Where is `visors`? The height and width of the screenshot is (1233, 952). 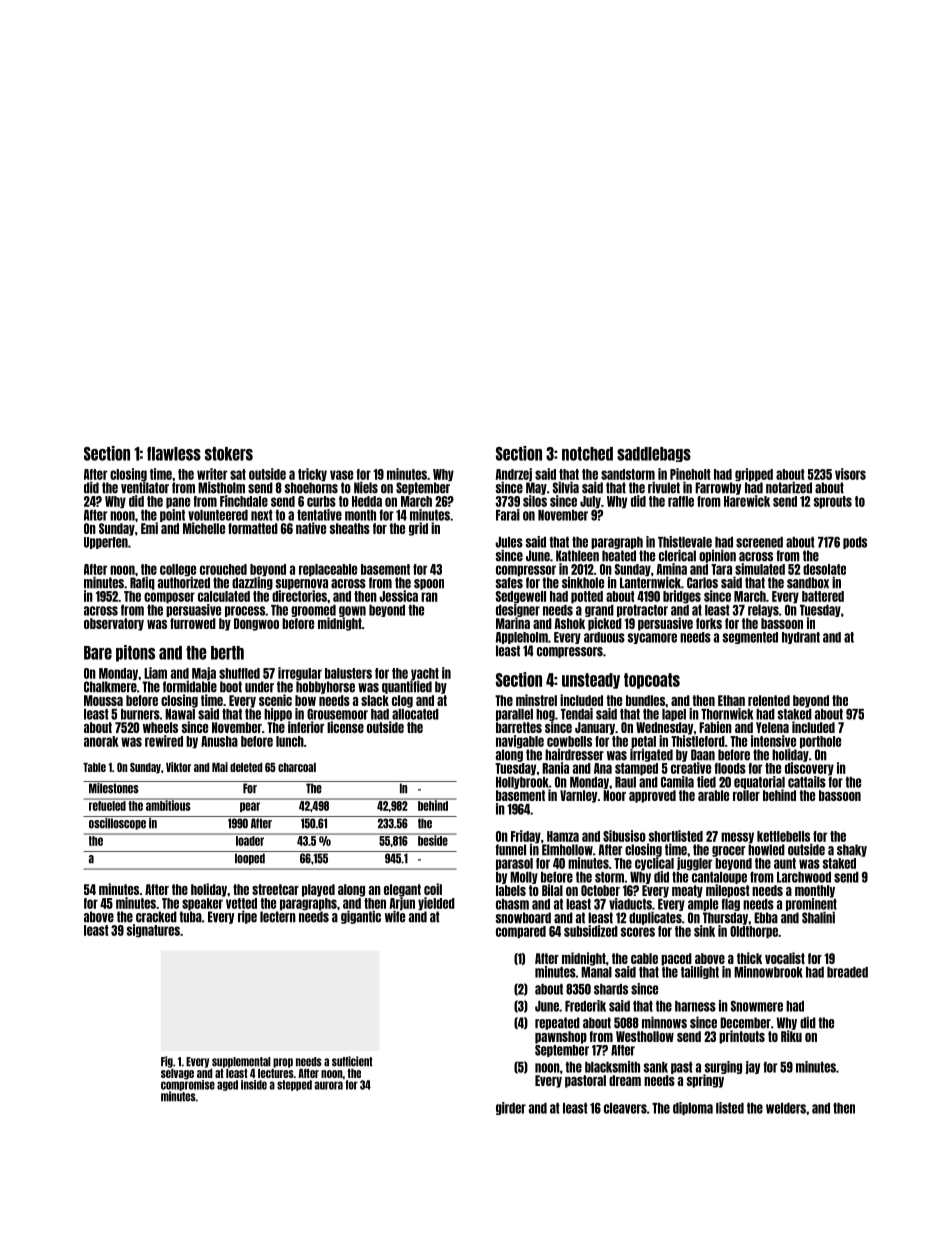 visors is located at coordinates (850, 474).
